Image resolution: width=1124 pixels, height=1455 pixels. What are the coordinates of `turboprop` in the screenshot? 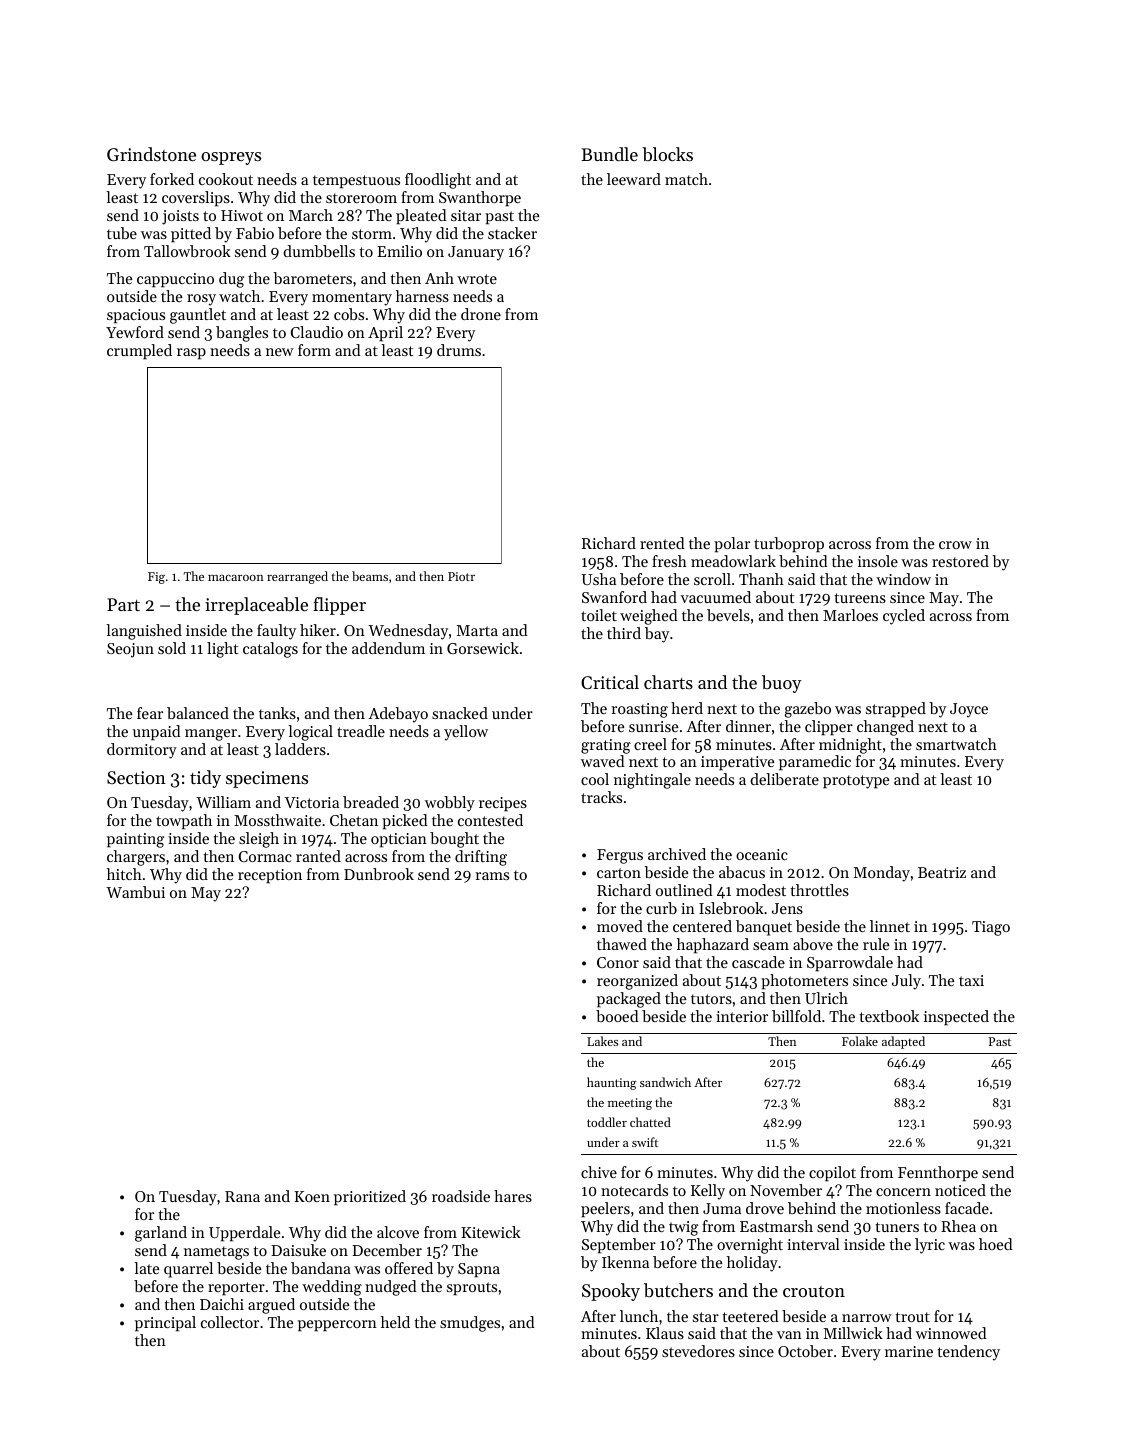 It's located at (789, 545).
